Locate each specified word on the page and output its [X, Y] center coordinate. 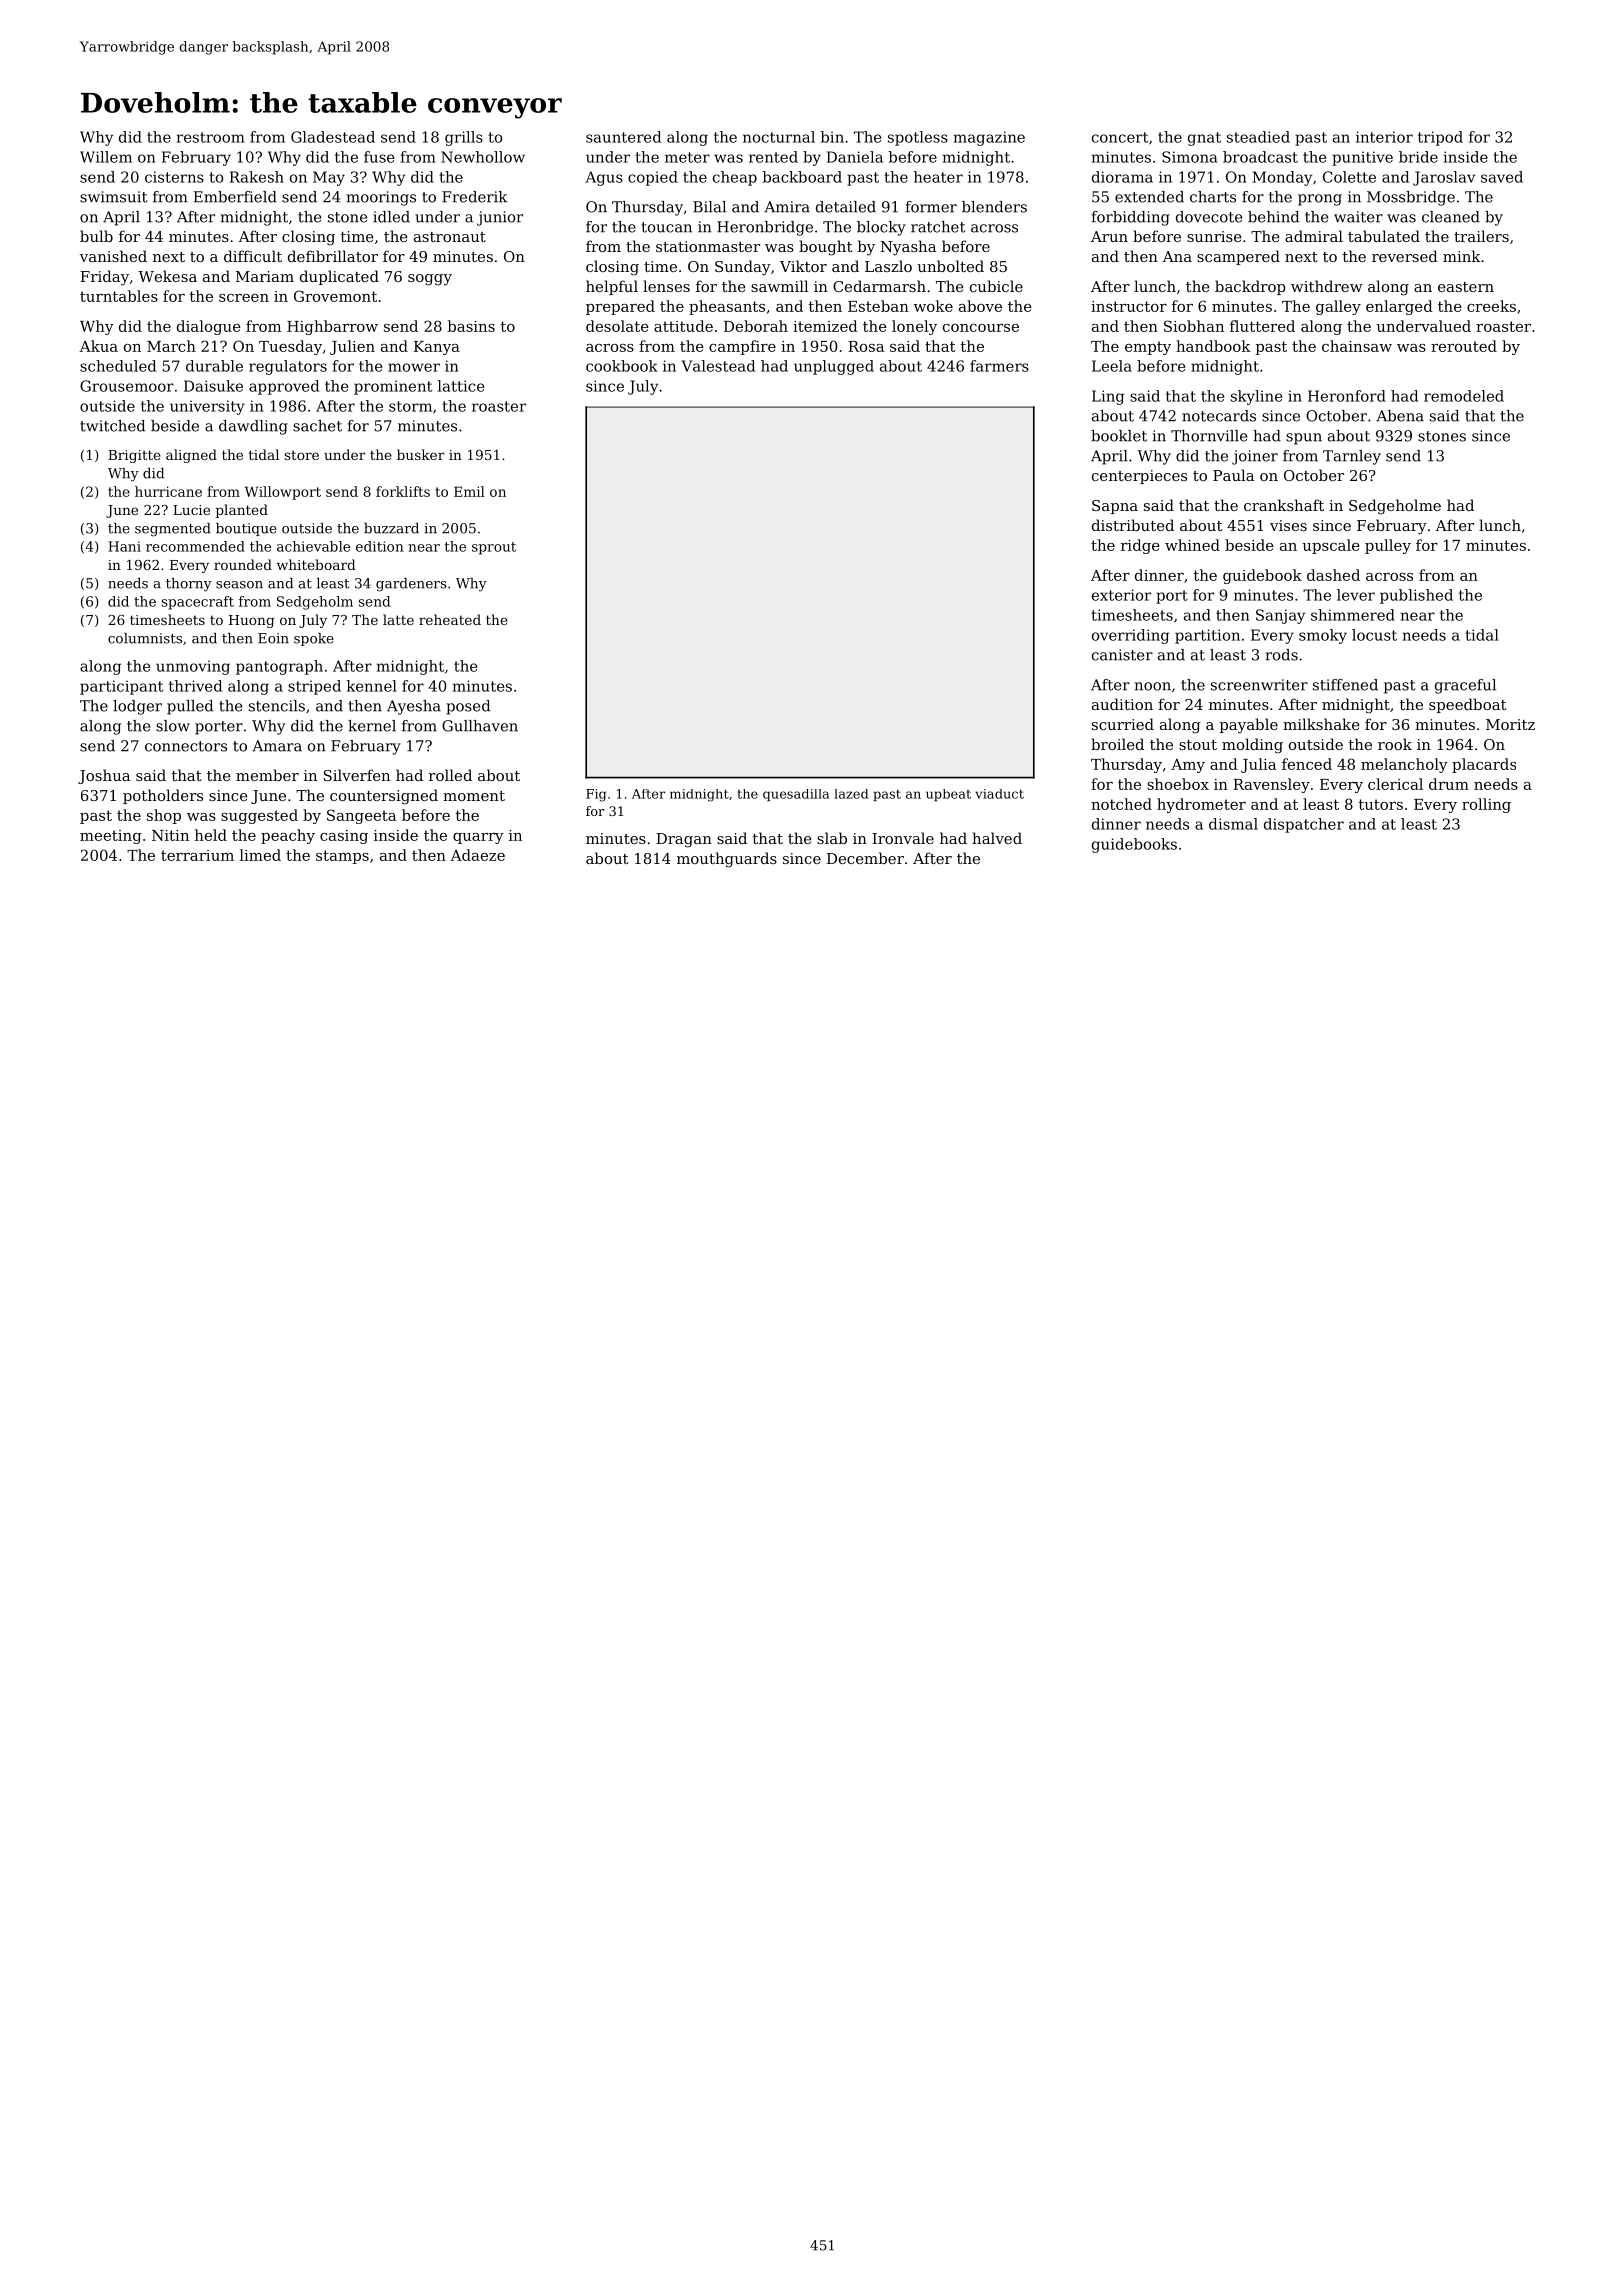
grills [464, 138]
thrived [195, 686]
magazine [989, 138]
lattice [461, 386]
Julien [352, 347]
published [1416, 596]
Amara [277, 746]
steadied [1258, 137]
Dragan [684, 840]
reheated [450, 619]
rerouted [1464, 346]
